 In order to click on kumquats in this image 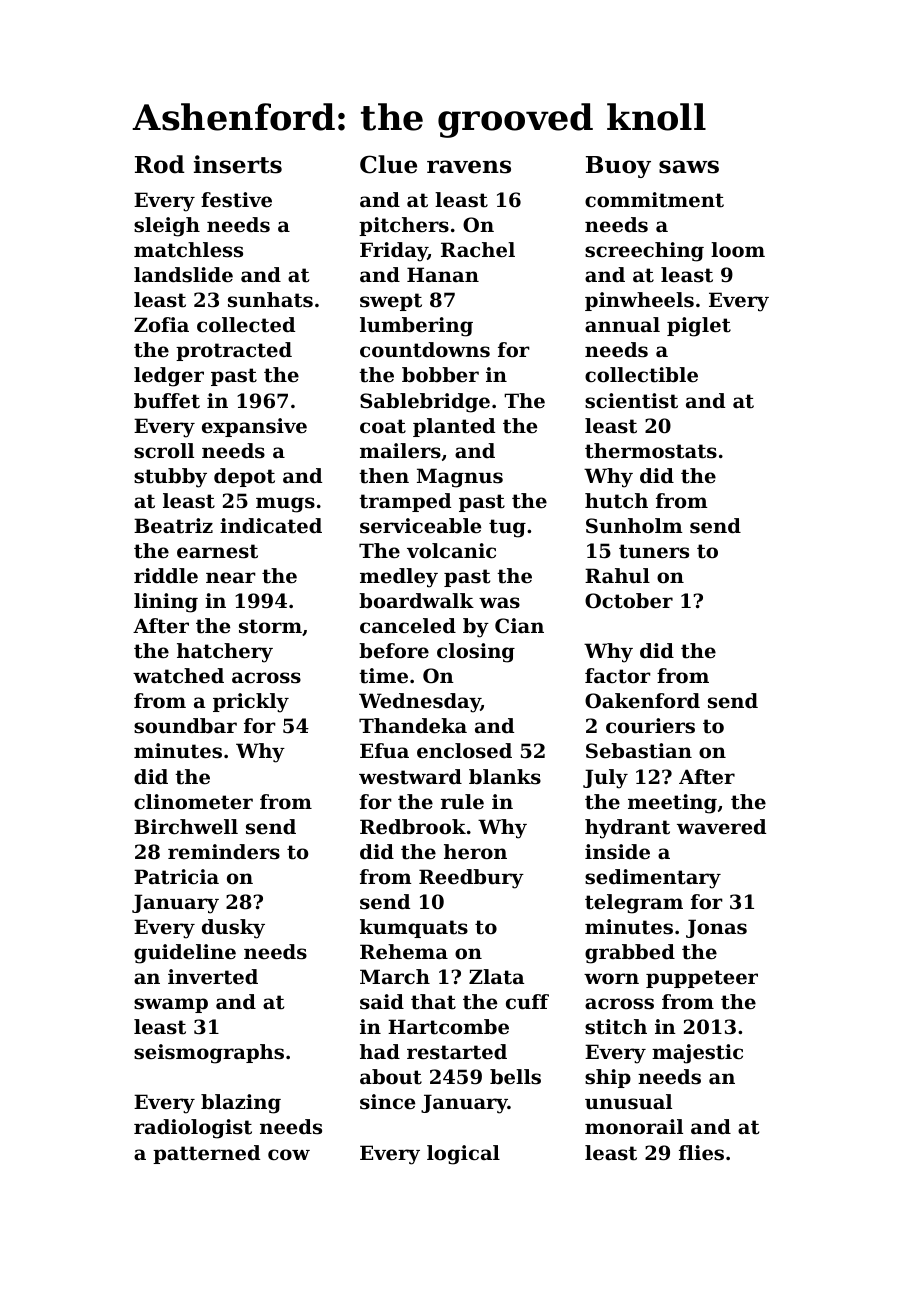, I will do `click(414, 928)`.
